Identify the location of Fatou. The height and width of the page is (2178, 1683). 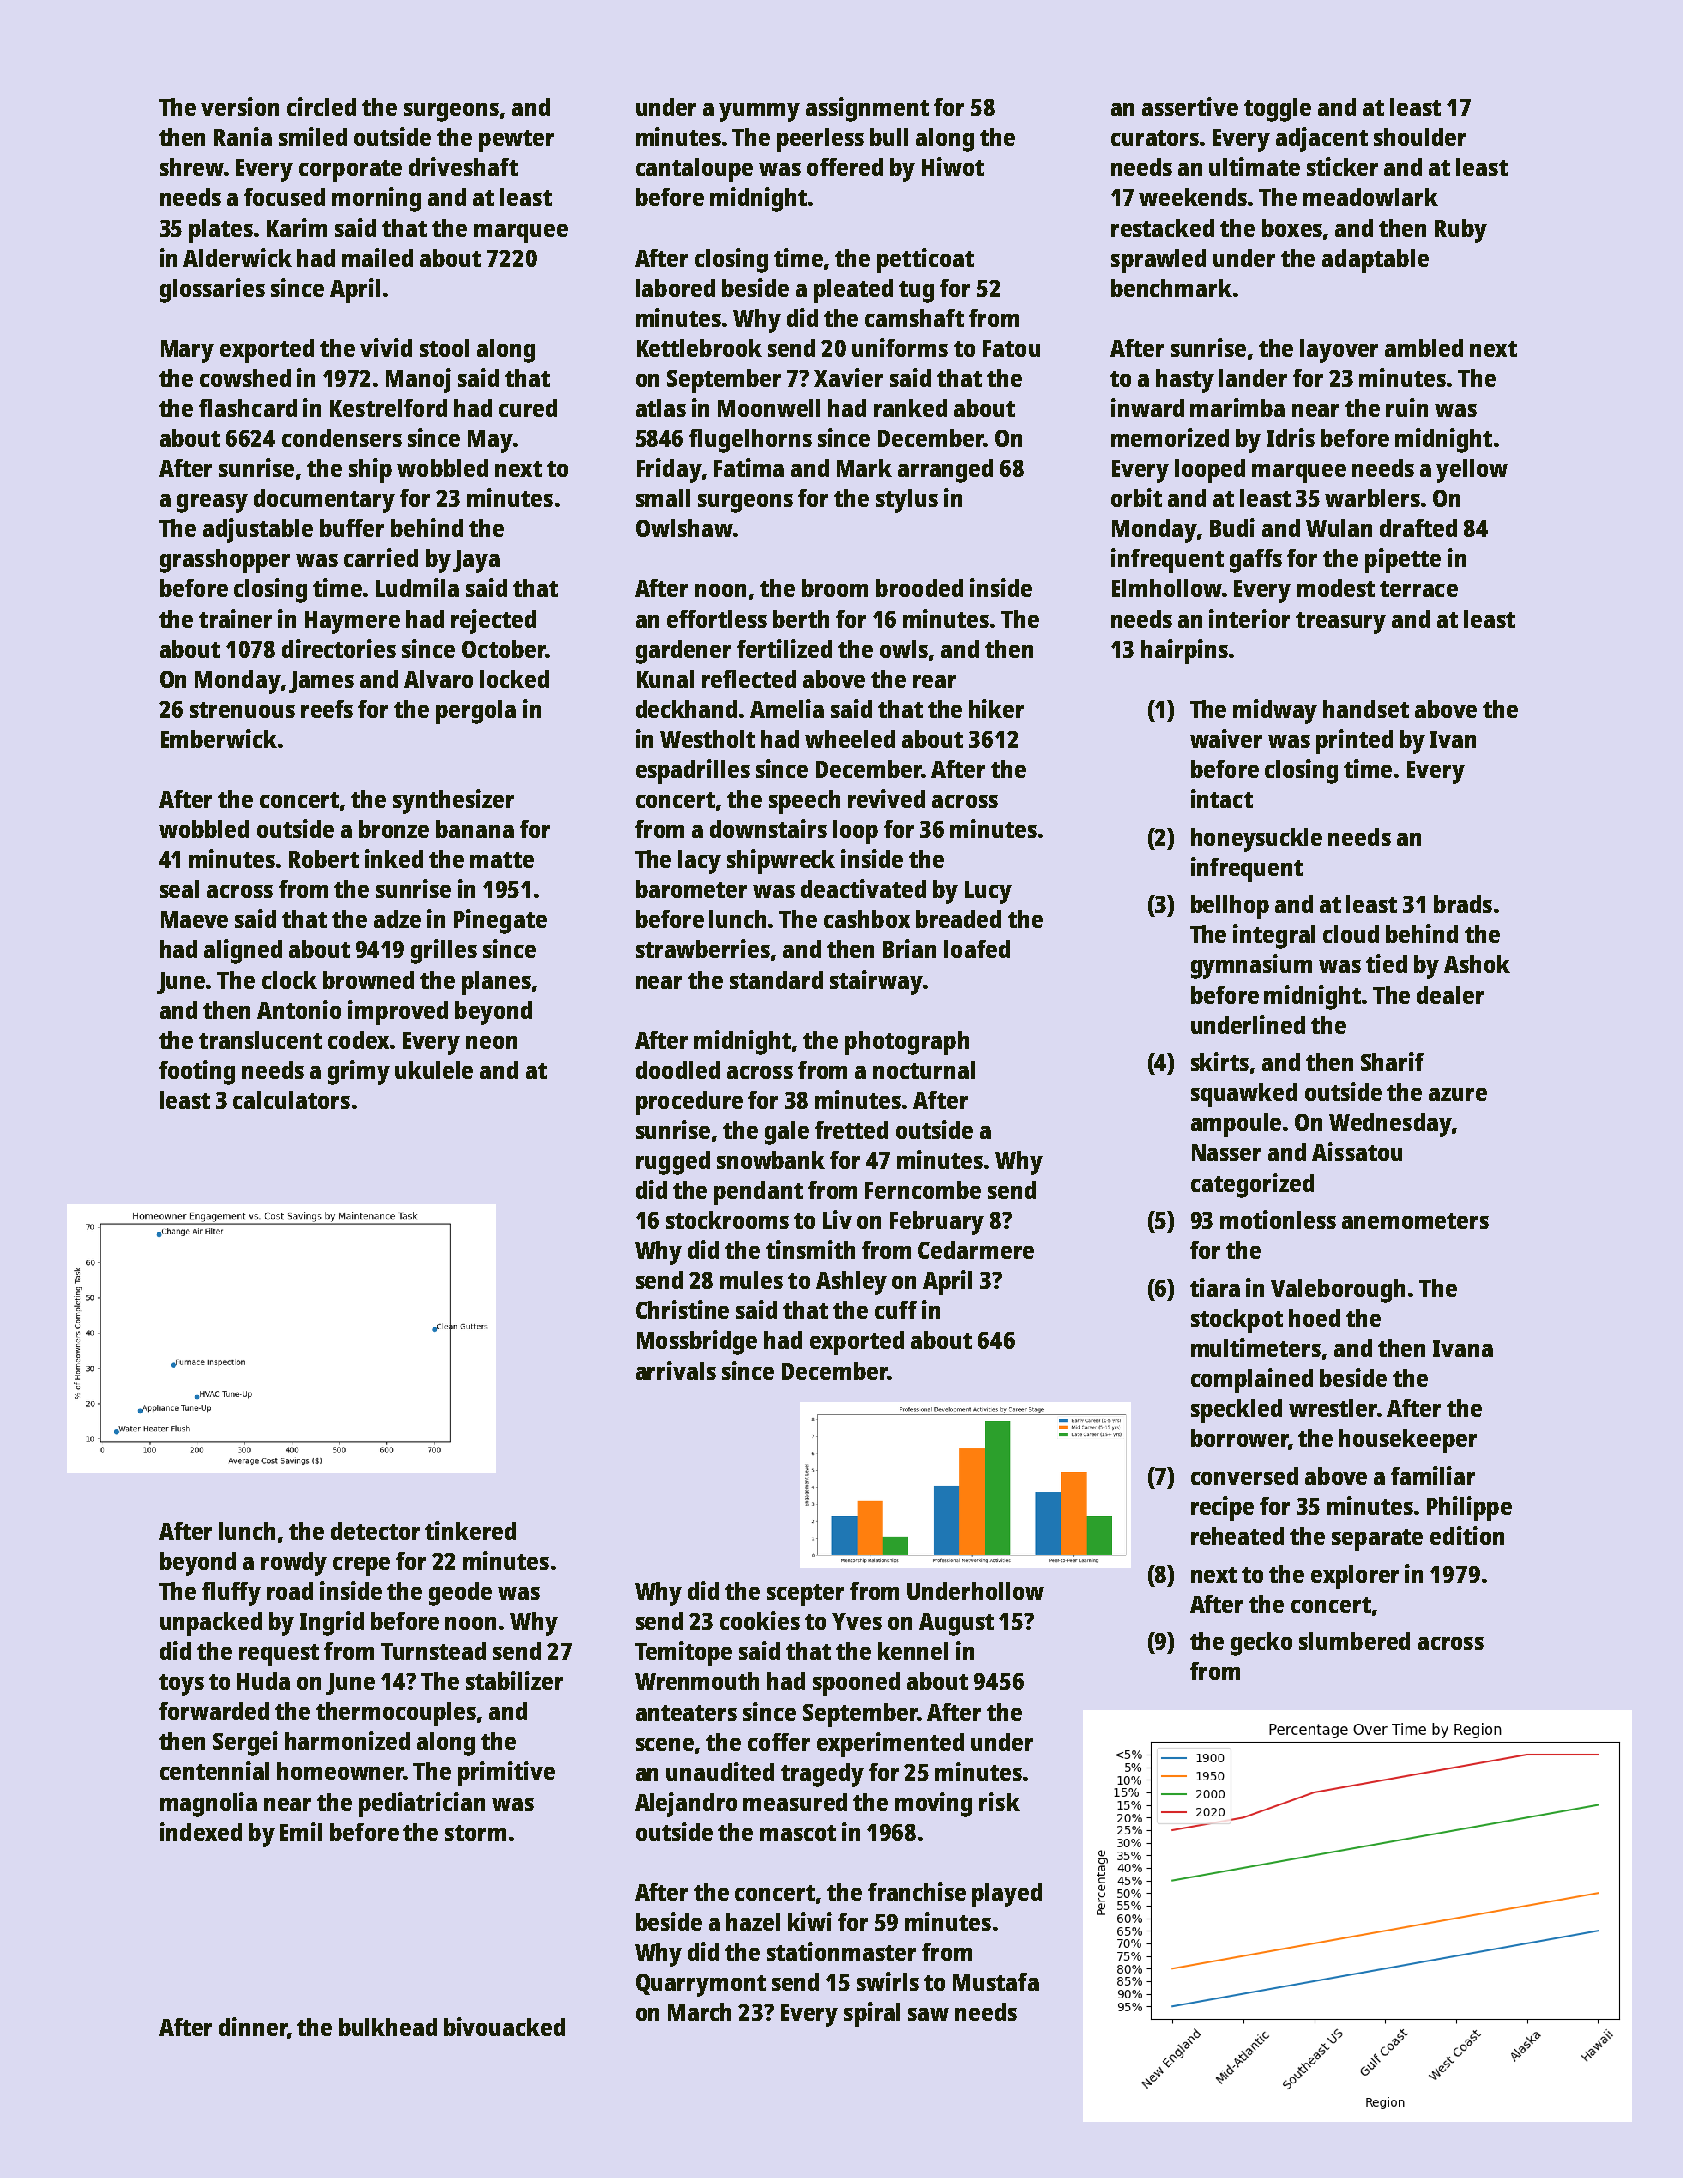
(1011, 348).
